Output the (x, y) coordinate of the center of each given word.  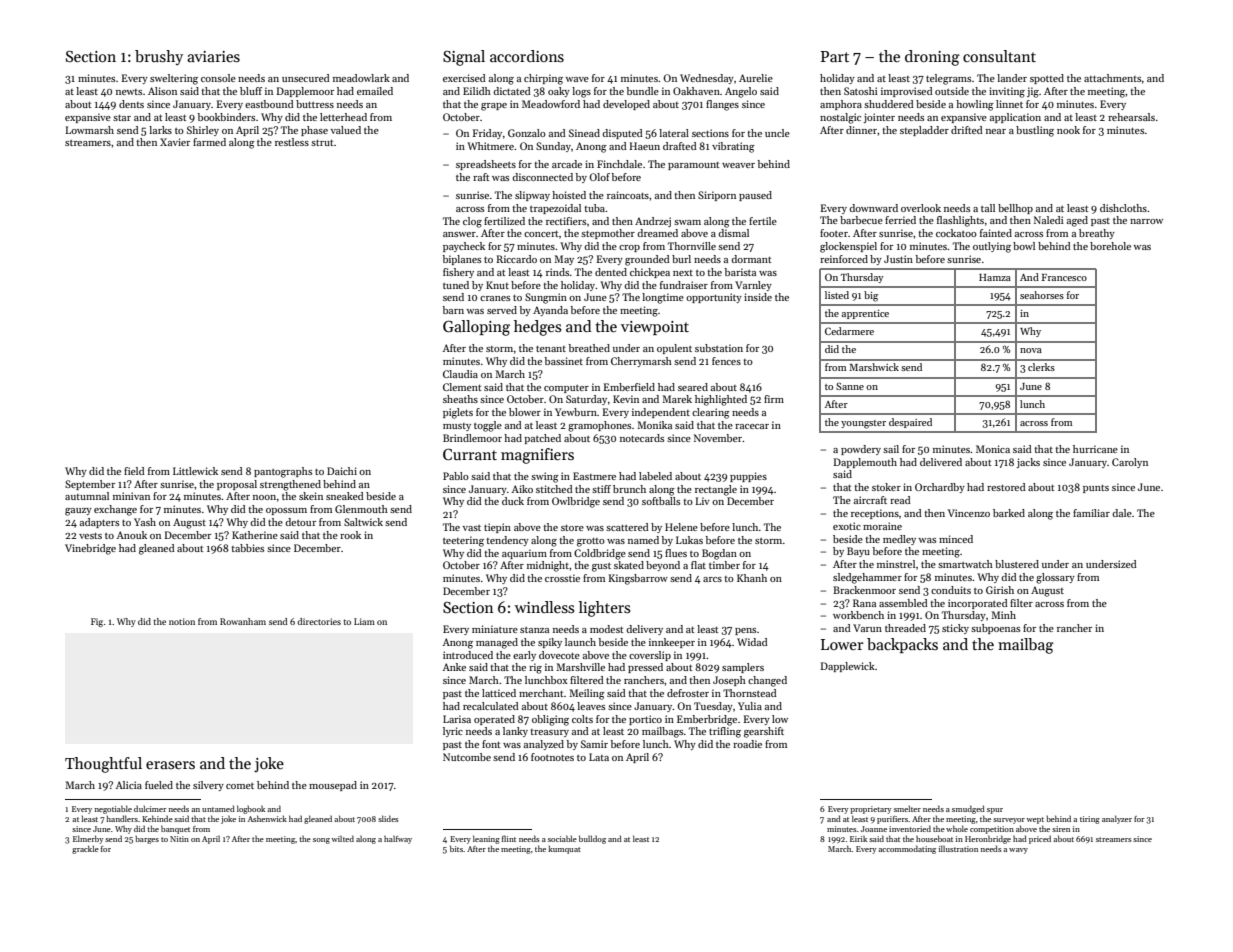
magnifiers (537, 456)
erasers (170, 765)
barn (453, 310)
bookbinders (226, 117)
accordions (527, 56)
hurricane (1095, 449)
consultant (999, 56)
